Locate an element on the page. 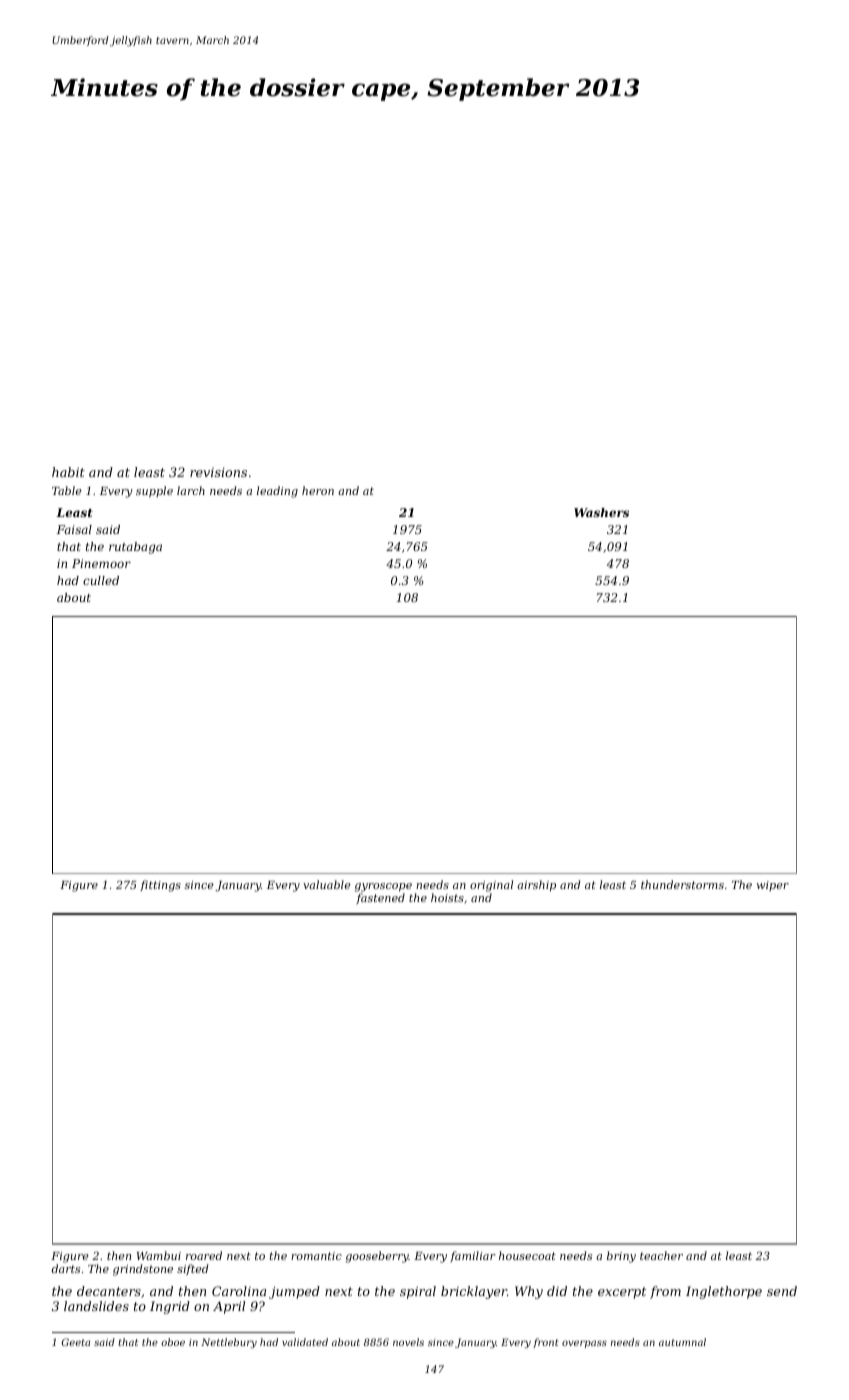 This page has height=1400, width=849. heron is located at coordinates (318, 490).
